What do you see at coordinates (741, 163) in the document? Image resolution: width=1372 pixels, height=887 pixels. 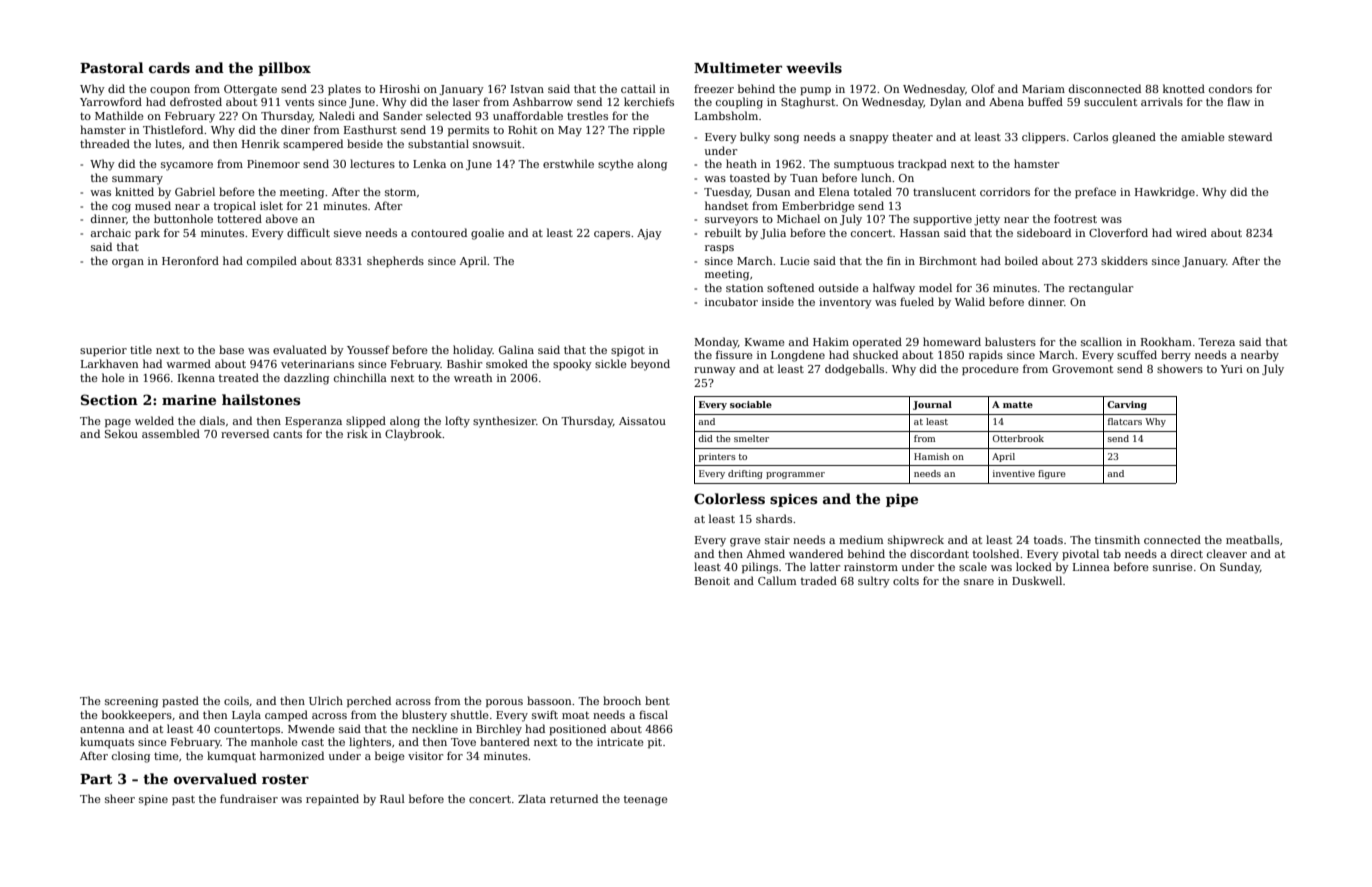 I see `heath` at bounding box center [741, 163].
